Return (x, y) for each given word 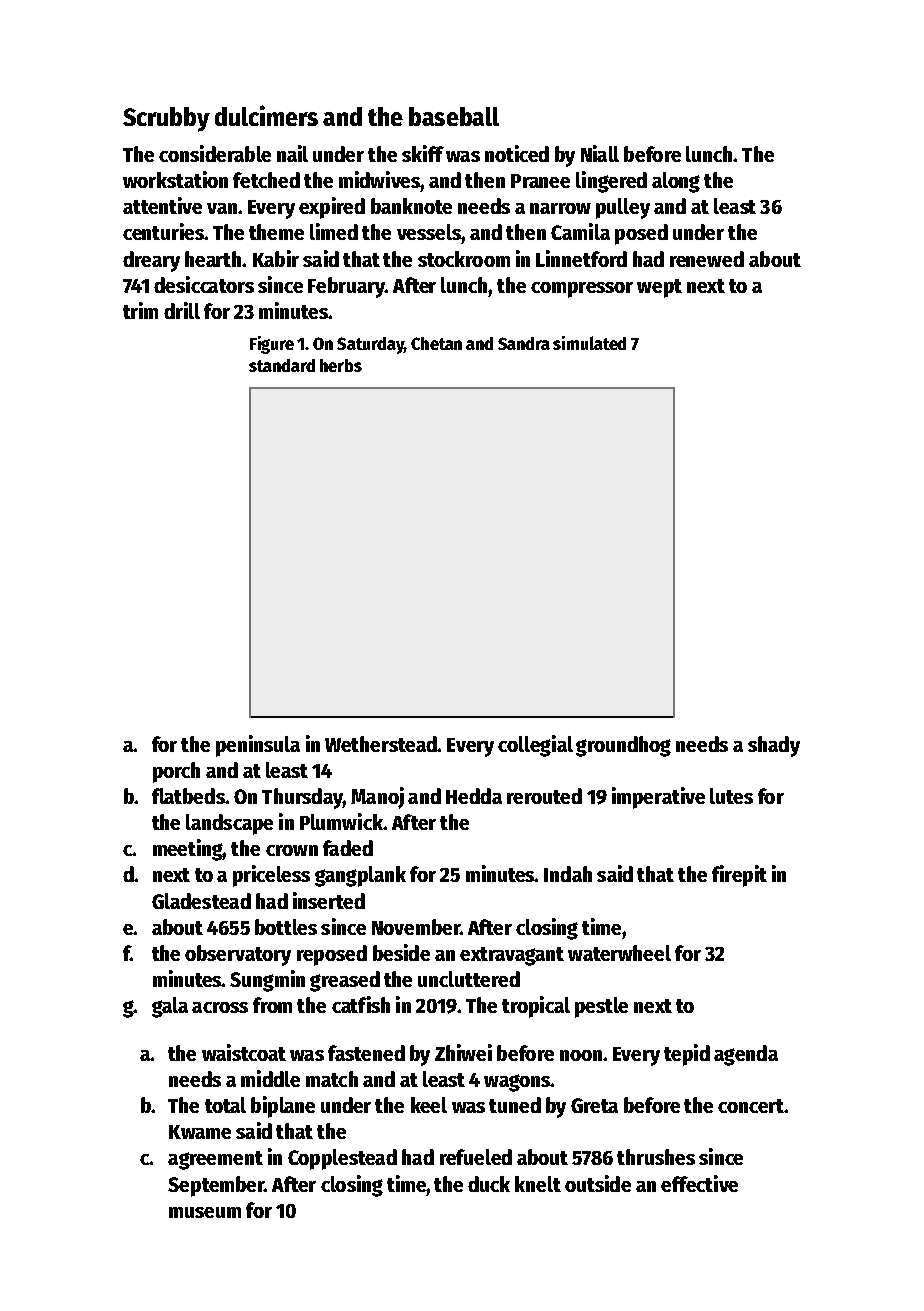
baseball (454, 116)
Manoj (377, 798)
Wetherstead (381, 744)
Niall (600, 153)
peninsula (258, 746)
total (225, 1105)
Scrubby (166, 119)
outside (598, 1183)
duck (489, 1184)
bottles (286, 927)
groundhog (623, 746)
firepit (739, 876)
